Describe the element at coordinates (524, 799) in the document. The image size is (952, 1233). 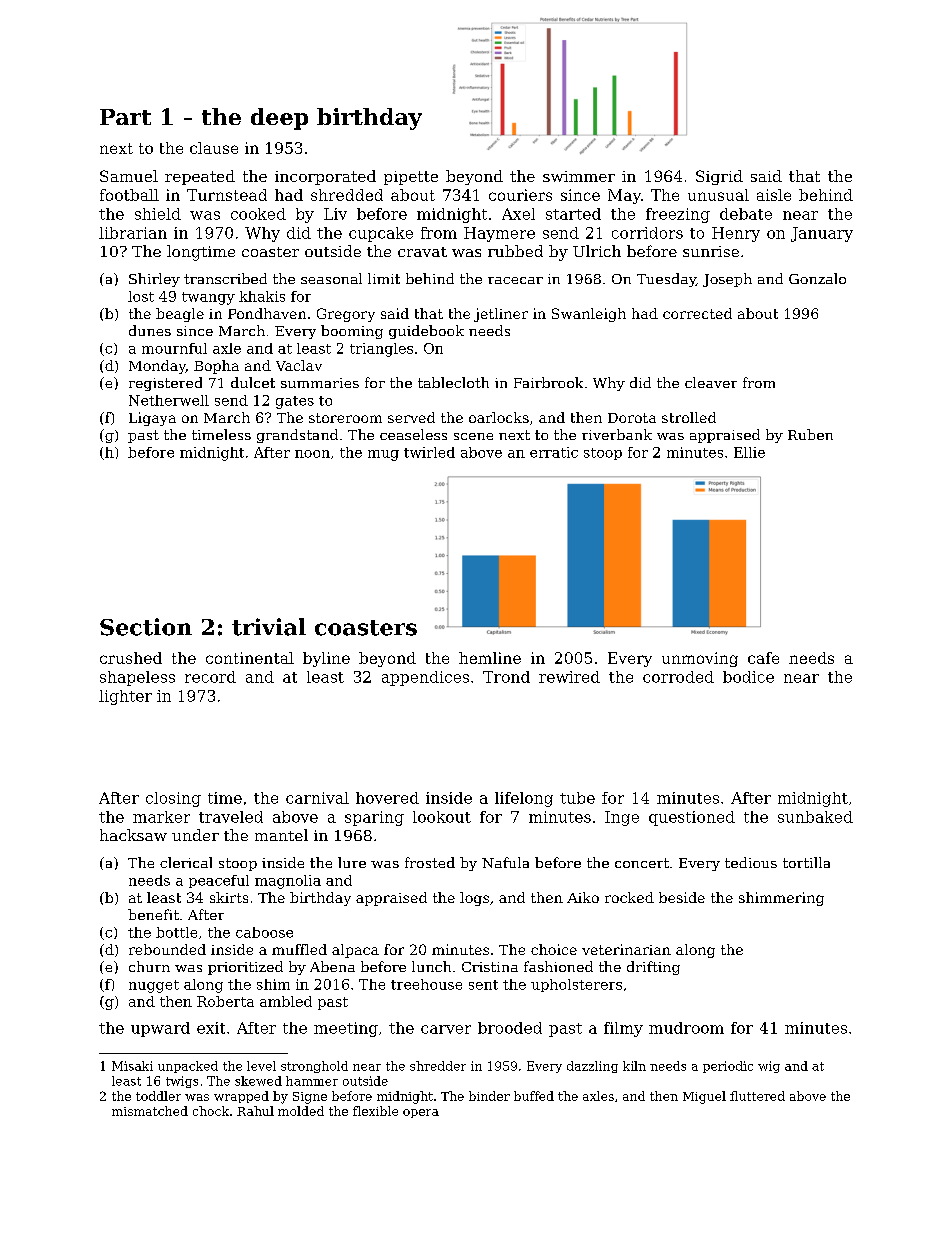
I see `lifelong` at that location.
